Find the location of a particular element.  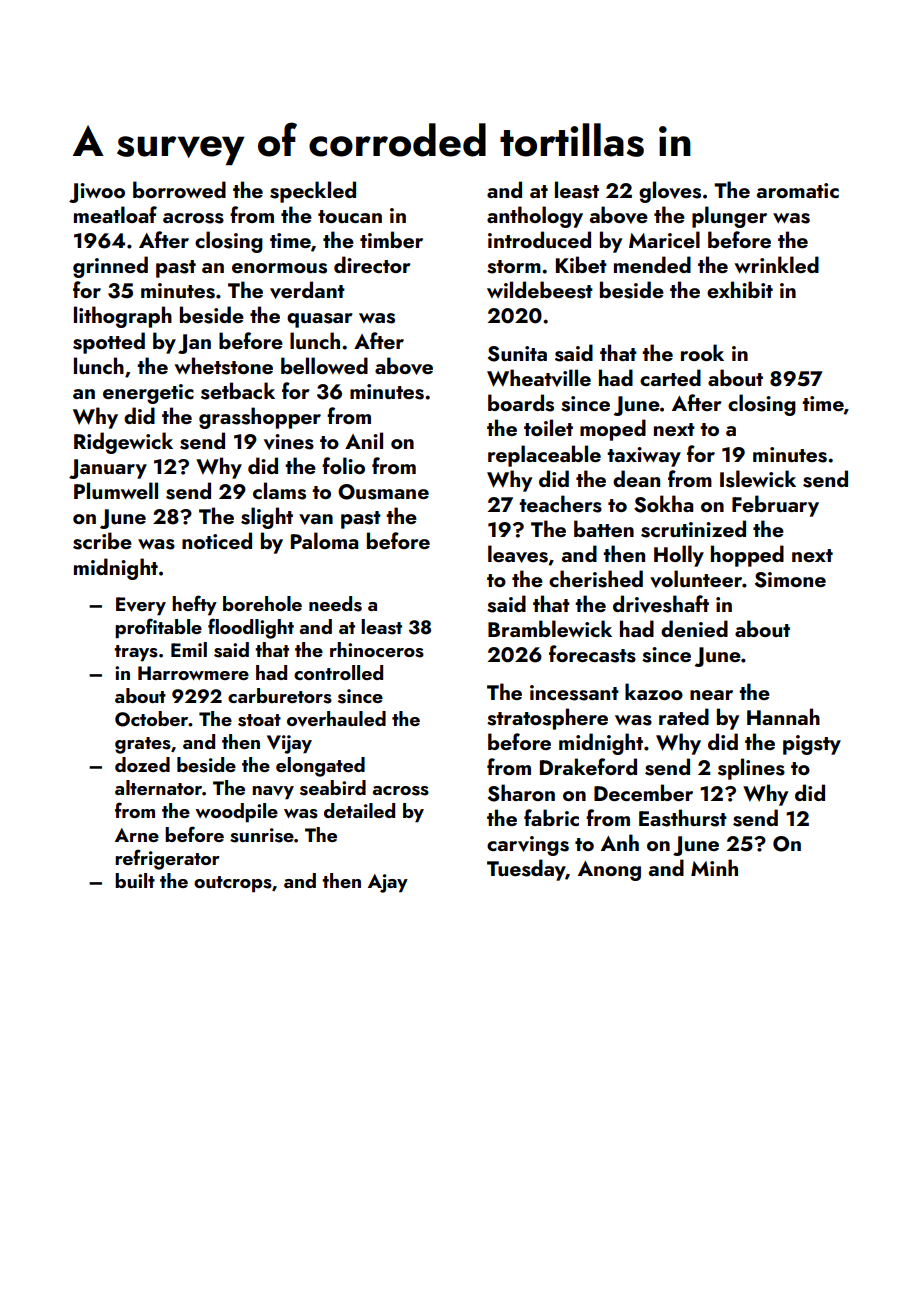

outcrops is located at coordinates (233, 884).
